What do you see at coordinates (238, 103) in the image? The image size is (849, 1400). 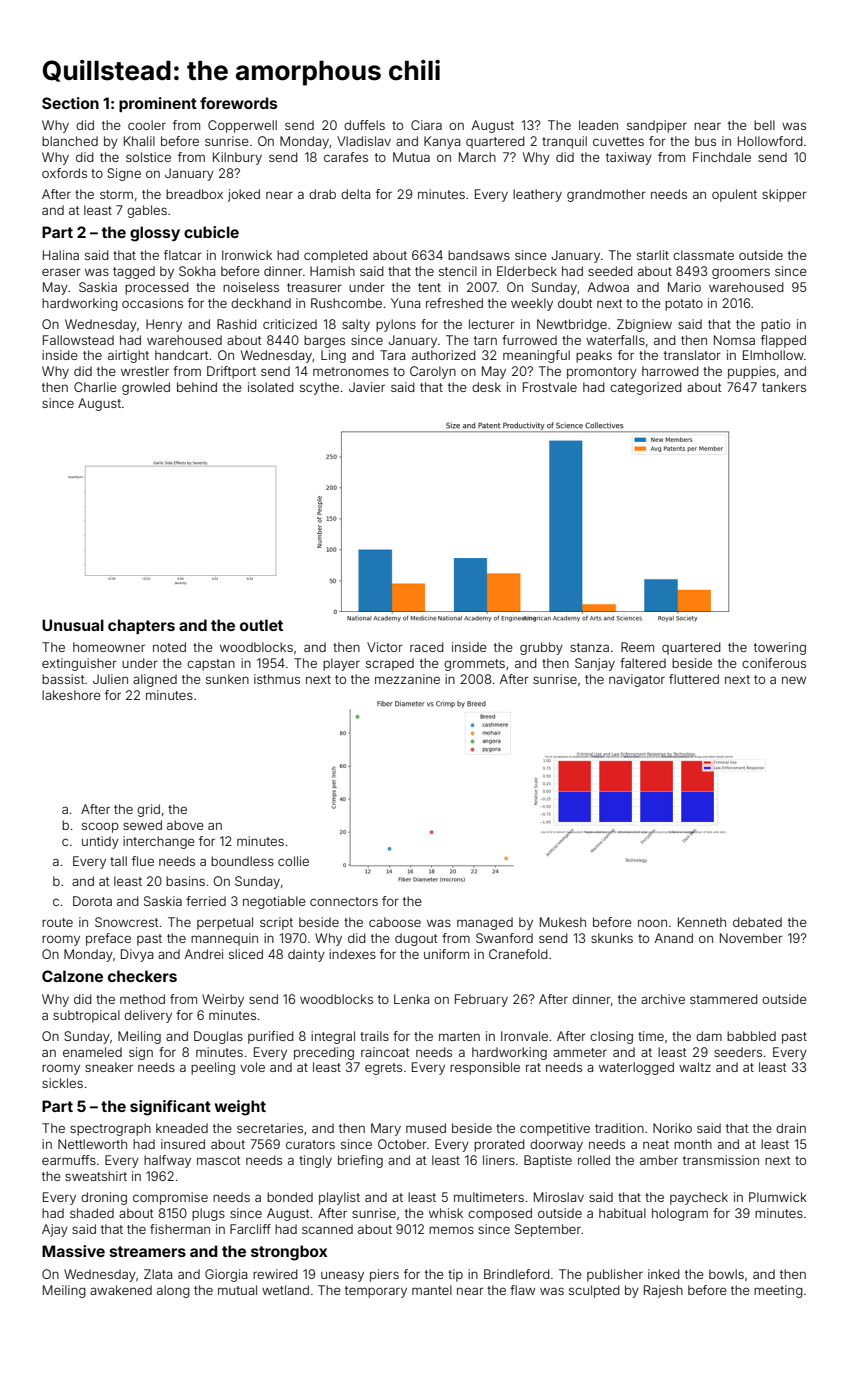 I see `forewords` at bounding box center [238, 103].
